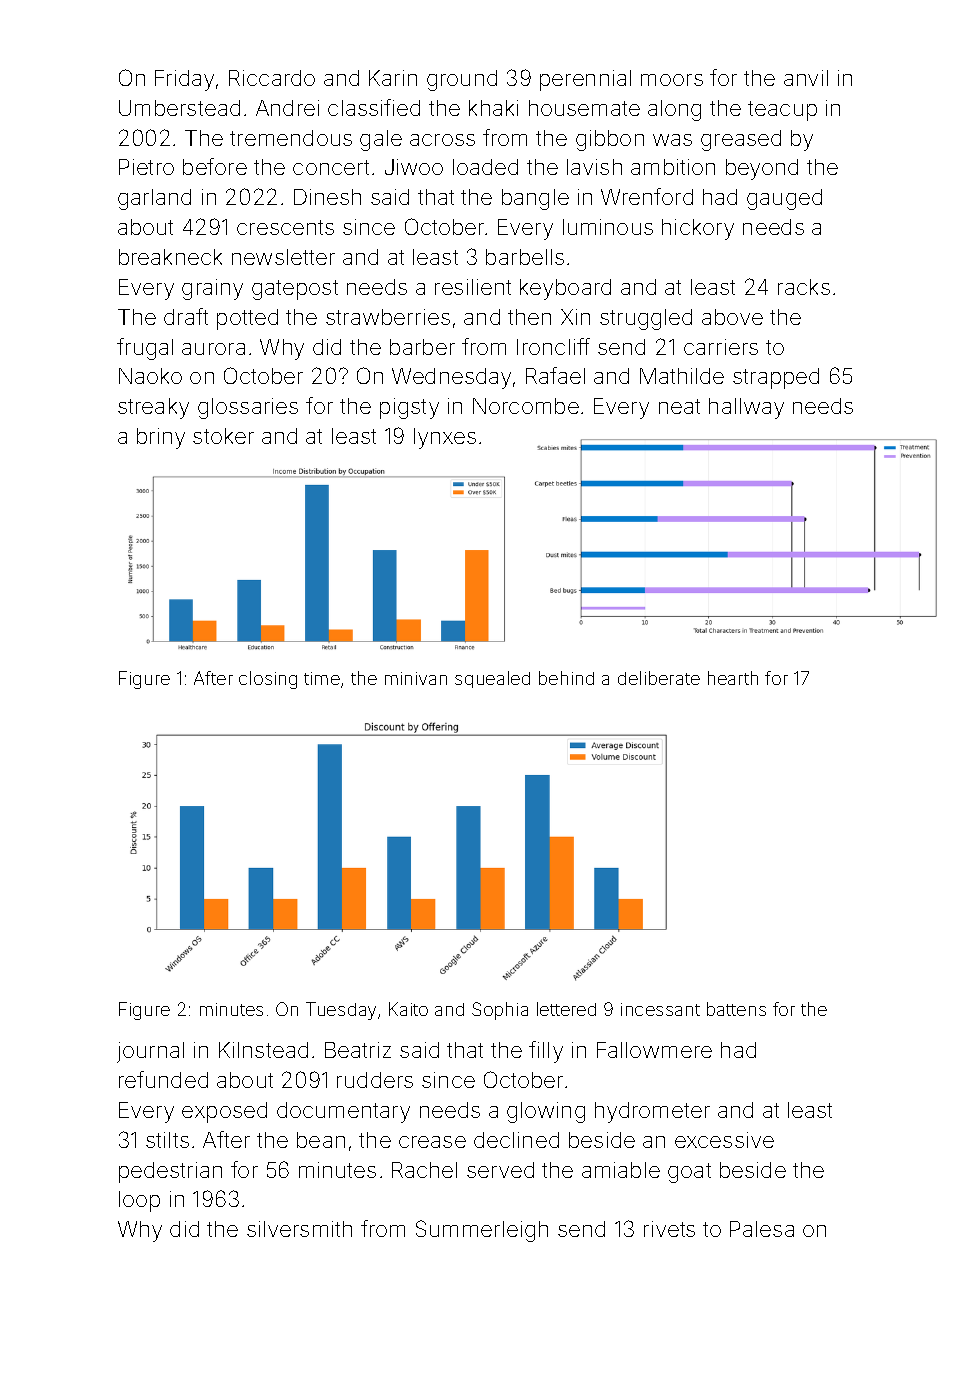  Describe the element at coordinates (585, 80) in the screenshot. I see `perennial` at that location.
